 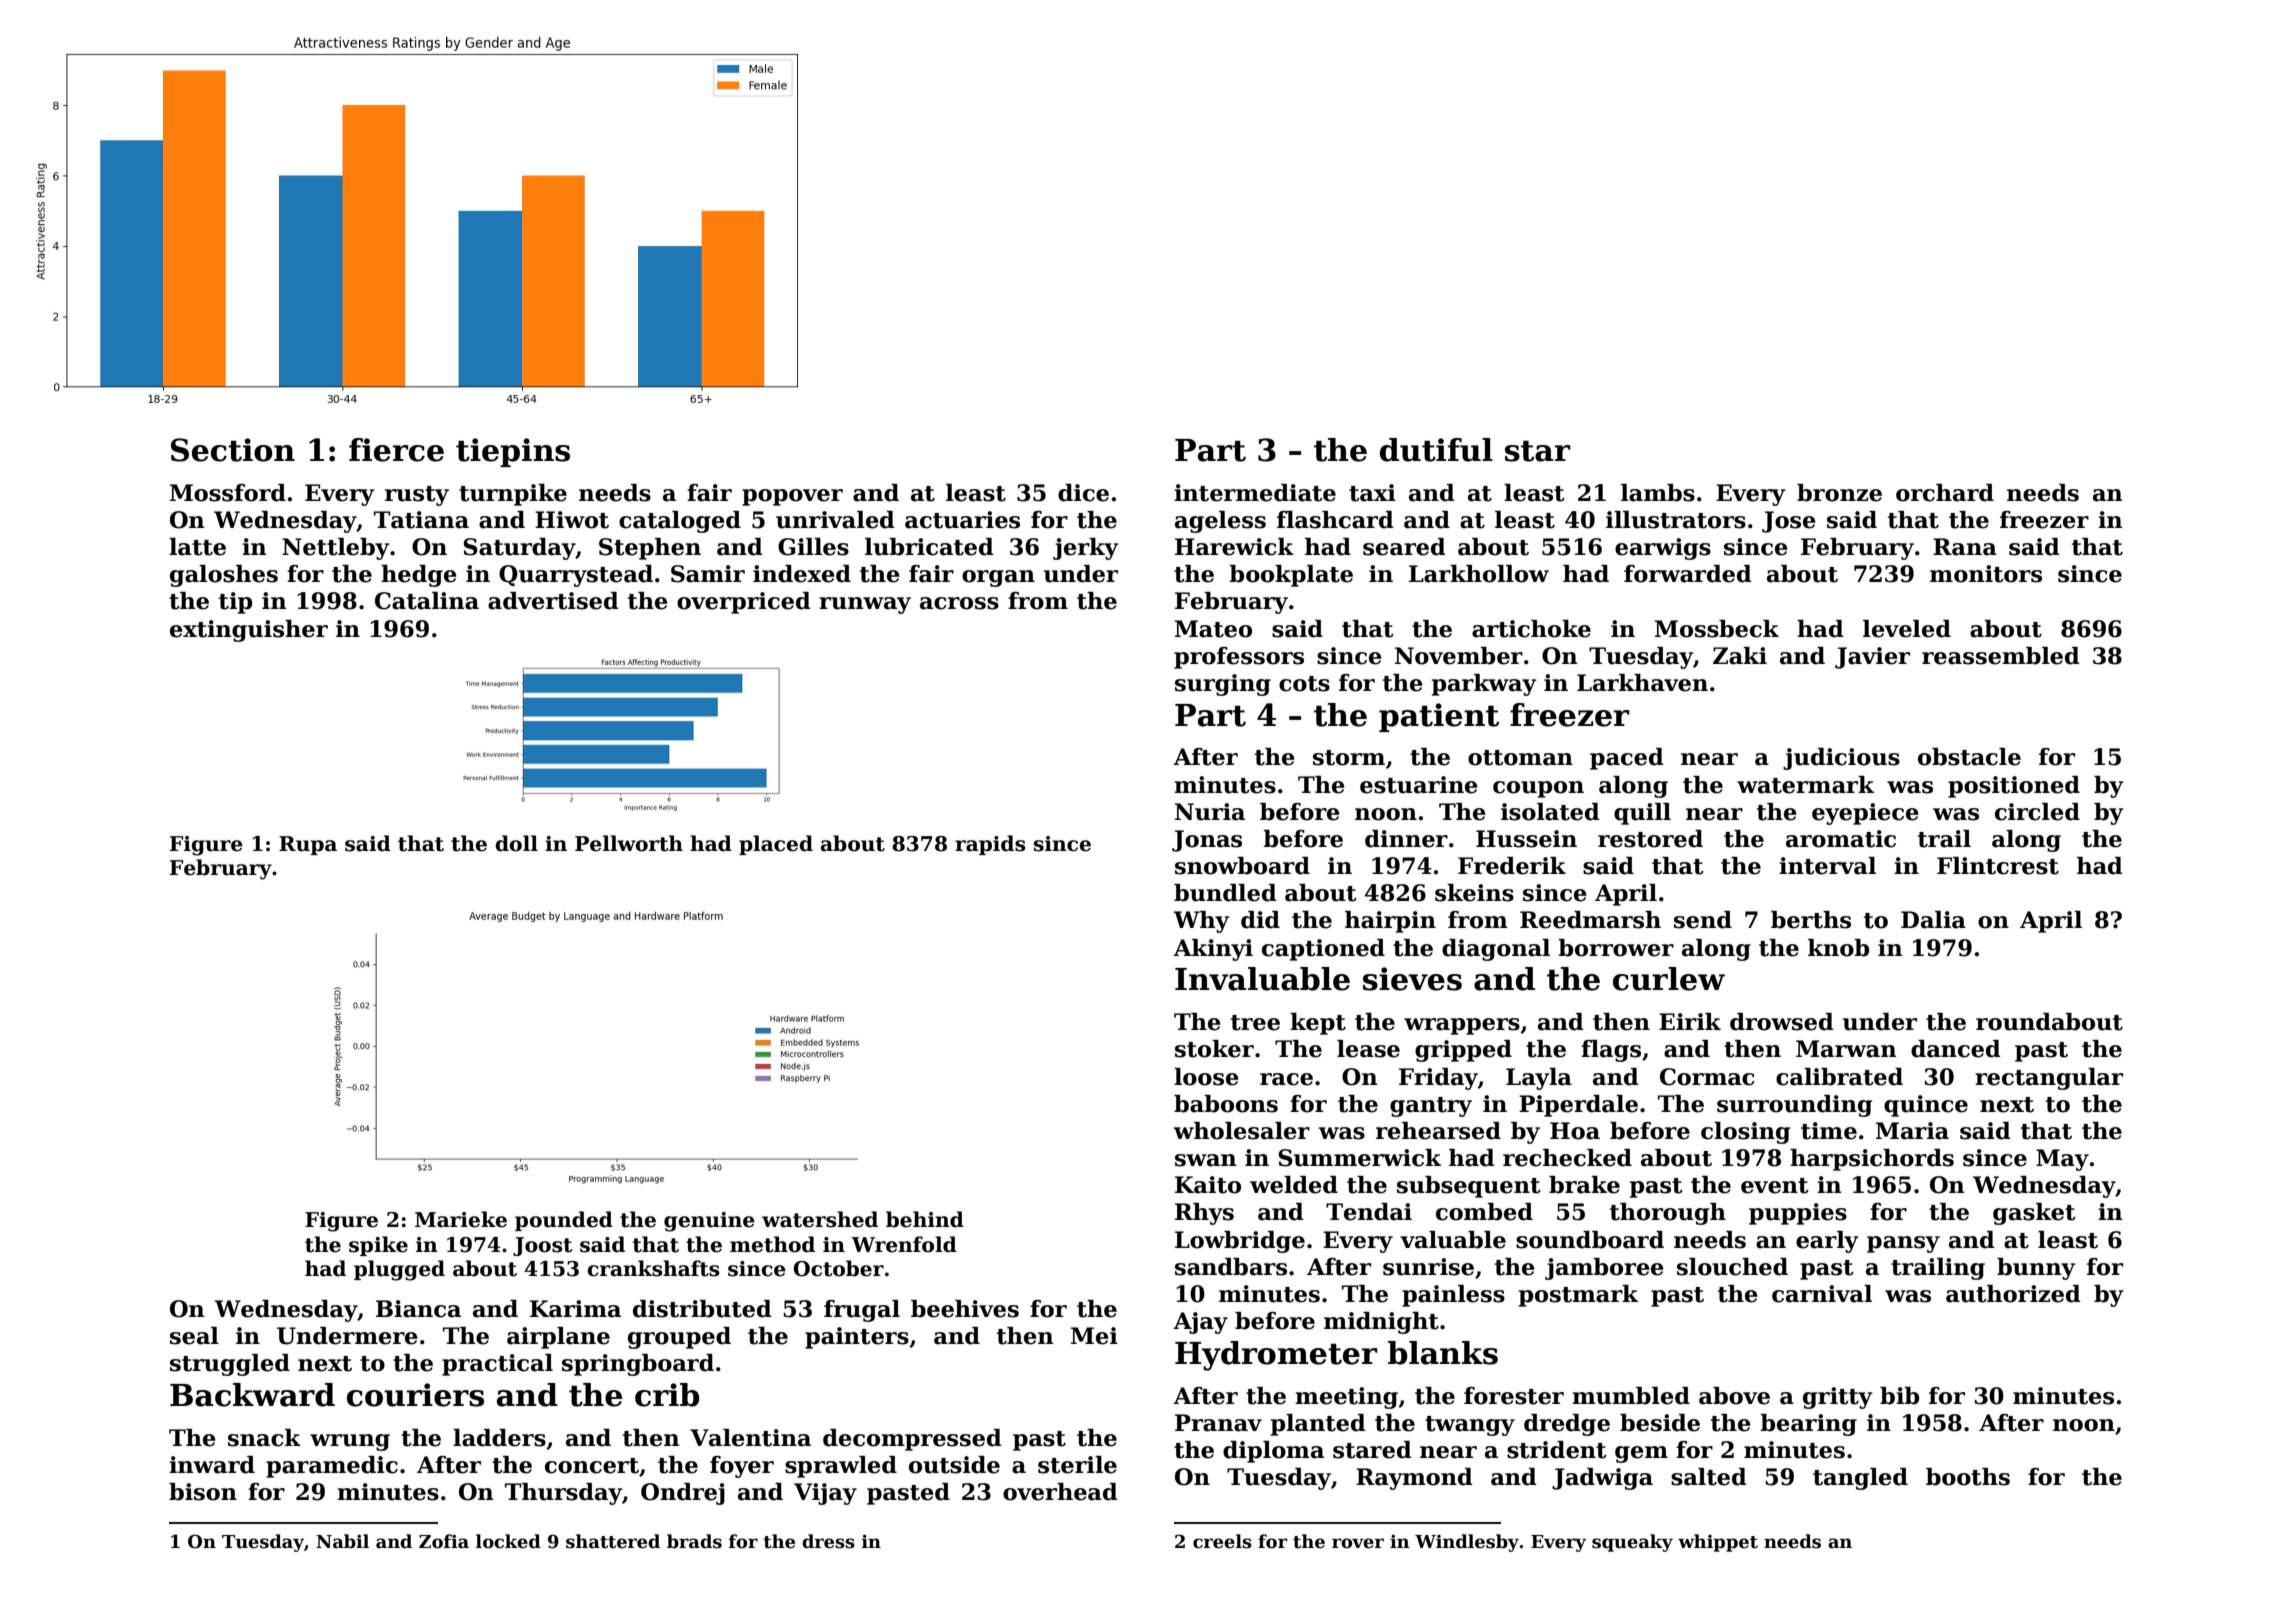 What do you see at coordinates (203, 1492) in the page?
I see `bison` at bounding box center [203, 1492].
